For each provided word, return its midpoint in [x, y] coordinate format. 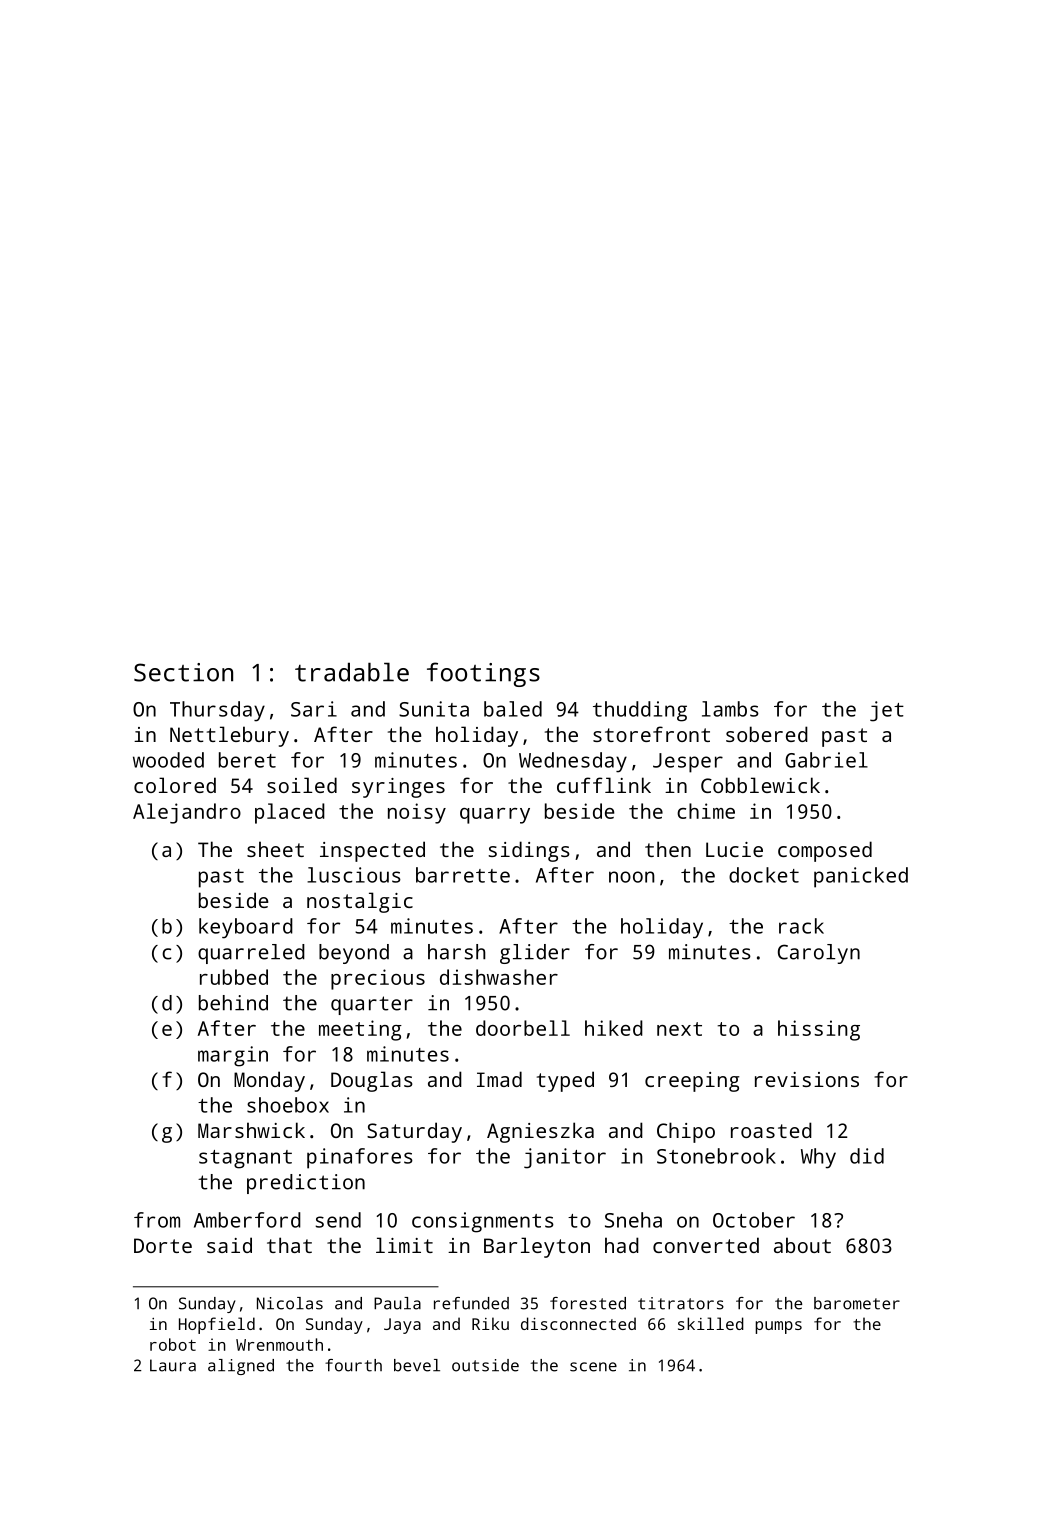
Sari [314, 709]
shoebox [288, 1105]
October [754, 1220]
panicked [861, 877]
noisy [417, 813]
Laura [173, 1365]
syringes [398, 788]
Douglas [372, 1081]
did [867, 1156]
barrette [463, 875]
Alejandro [187, 813]
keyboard [246, 928]
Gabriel [826, 760]
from [157, 1220]
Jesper [688, 763]
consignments [483, 1222]
